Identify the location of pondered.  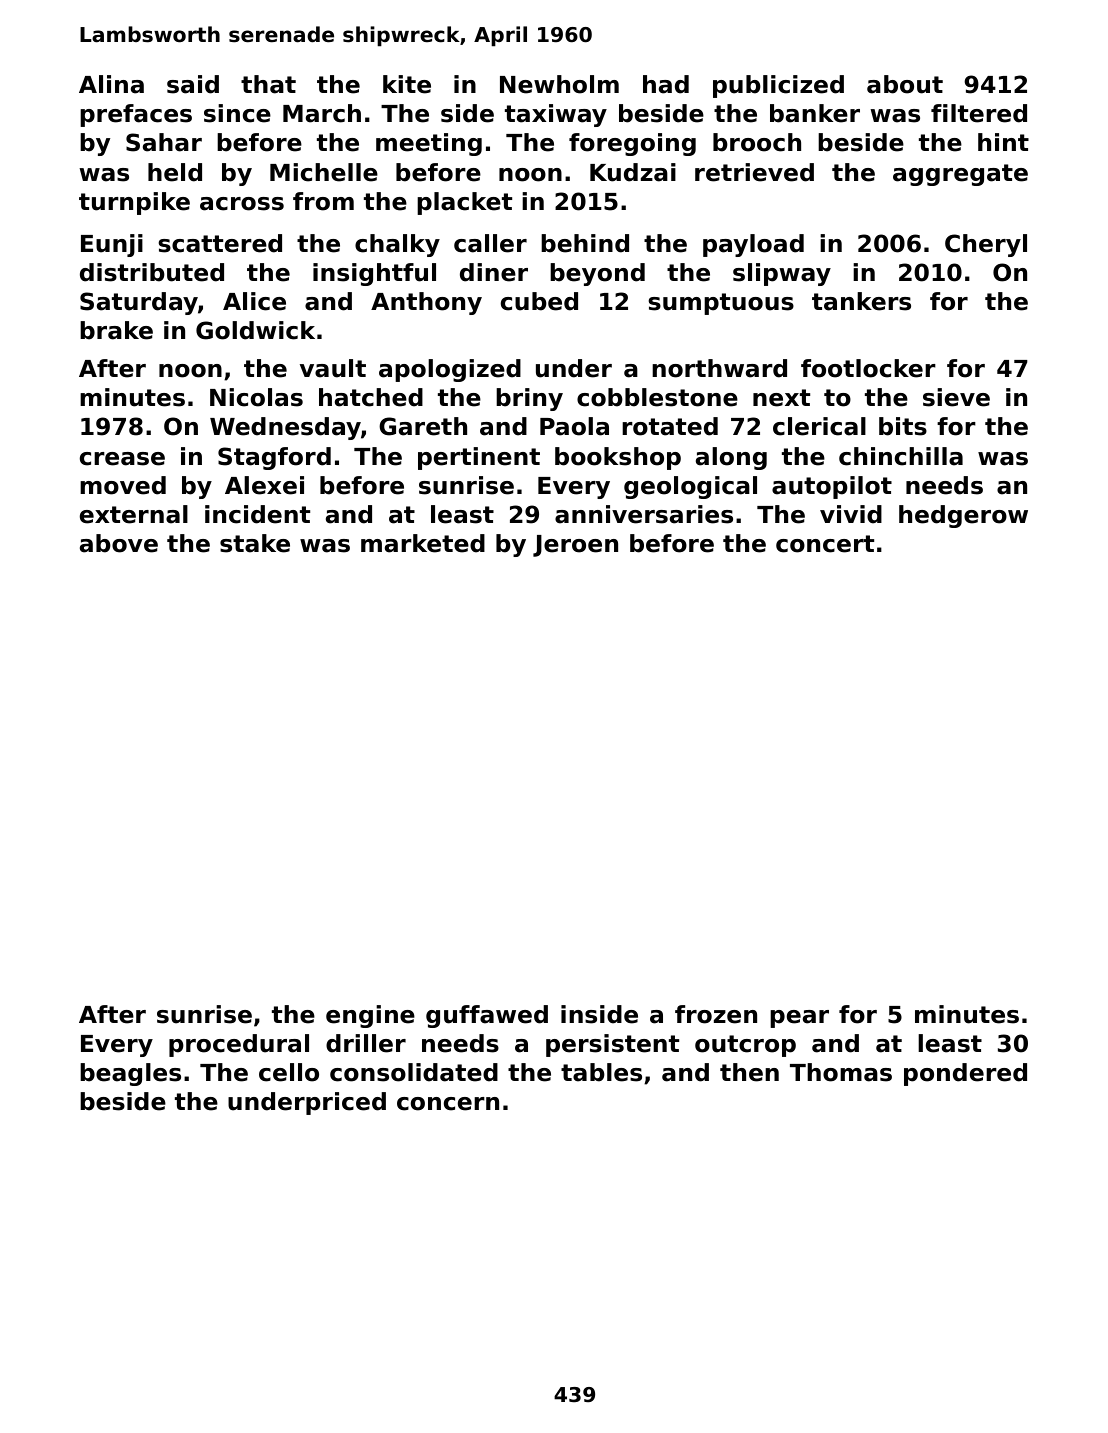
(965, 1074).
